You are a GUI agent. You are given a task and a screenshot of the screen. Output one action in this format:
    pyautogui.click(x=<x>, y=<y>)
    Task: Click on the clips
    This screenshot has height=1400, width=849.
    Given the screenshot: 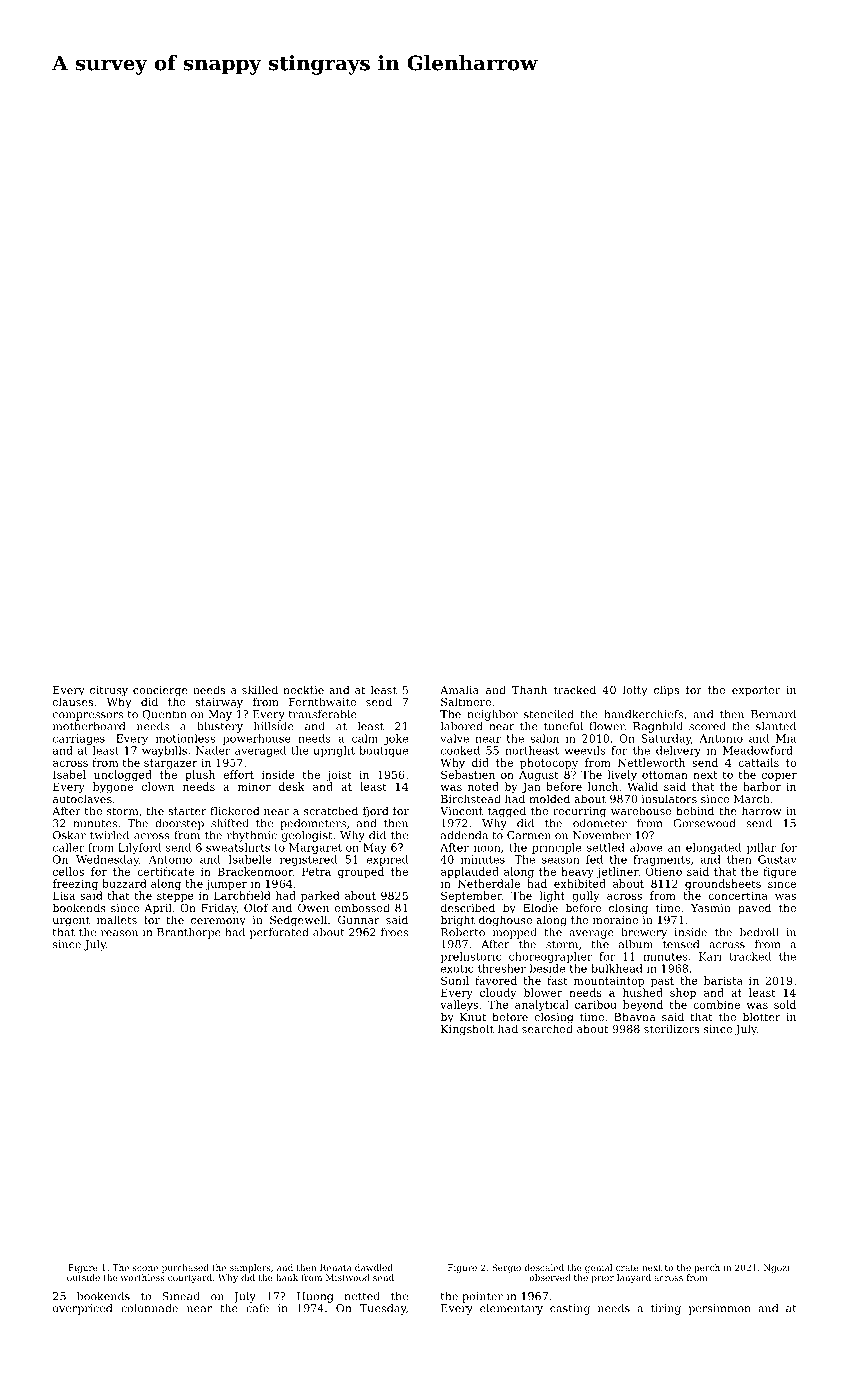 What is the action you would take?
    pyautogui.click(x=666, y=691)
